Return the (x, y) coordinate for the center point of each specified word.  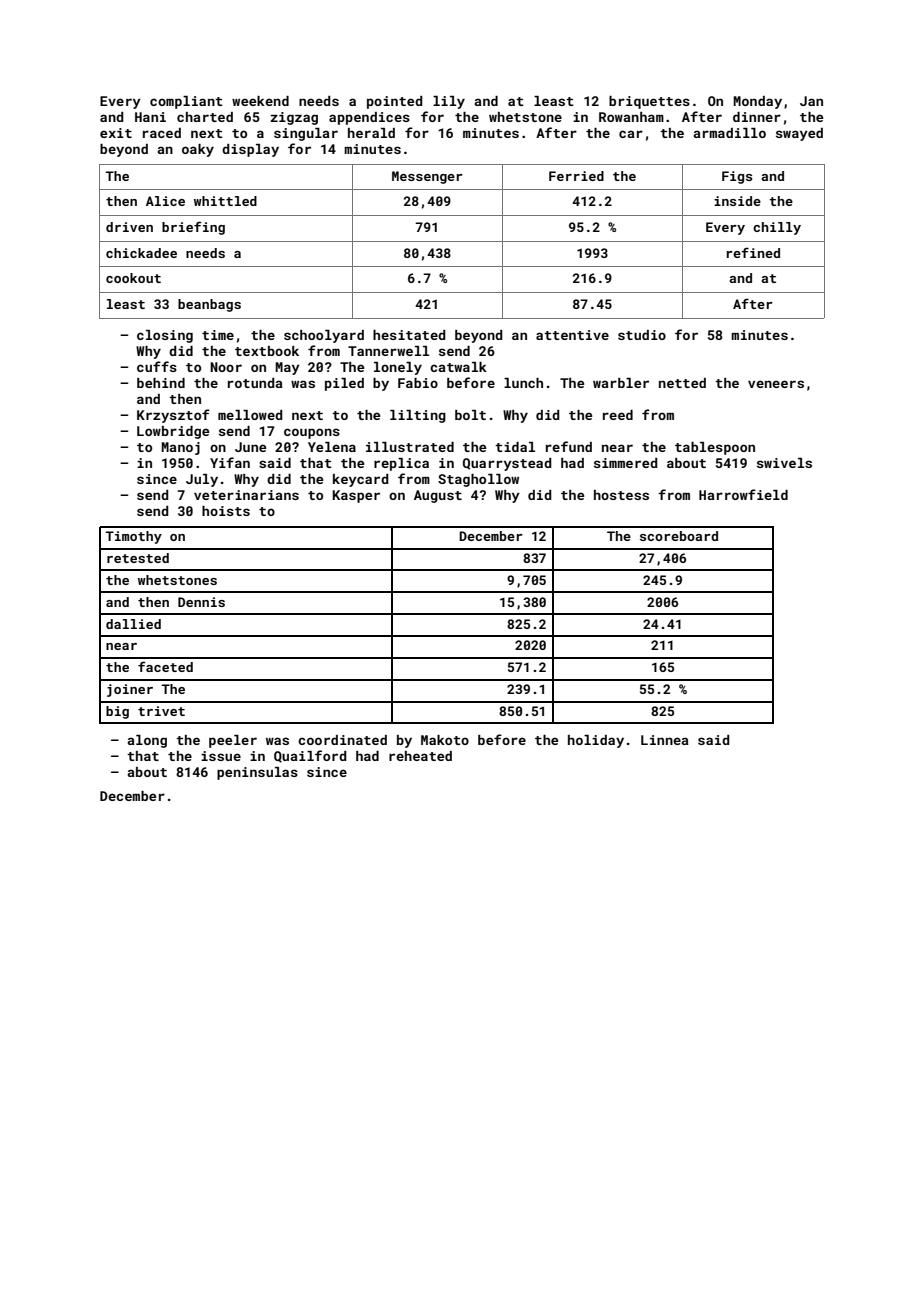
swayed (799, 134)
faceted (165, 666)
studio (642, 335)
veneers (776, 384)
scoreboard (679, 536)
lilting (418, 416)
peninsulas (257, 773)
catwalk (458, 367)
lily (449, 102)
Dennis (201, 602)
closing (165, 336)
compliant (186, 102)
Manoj (180, 448)
